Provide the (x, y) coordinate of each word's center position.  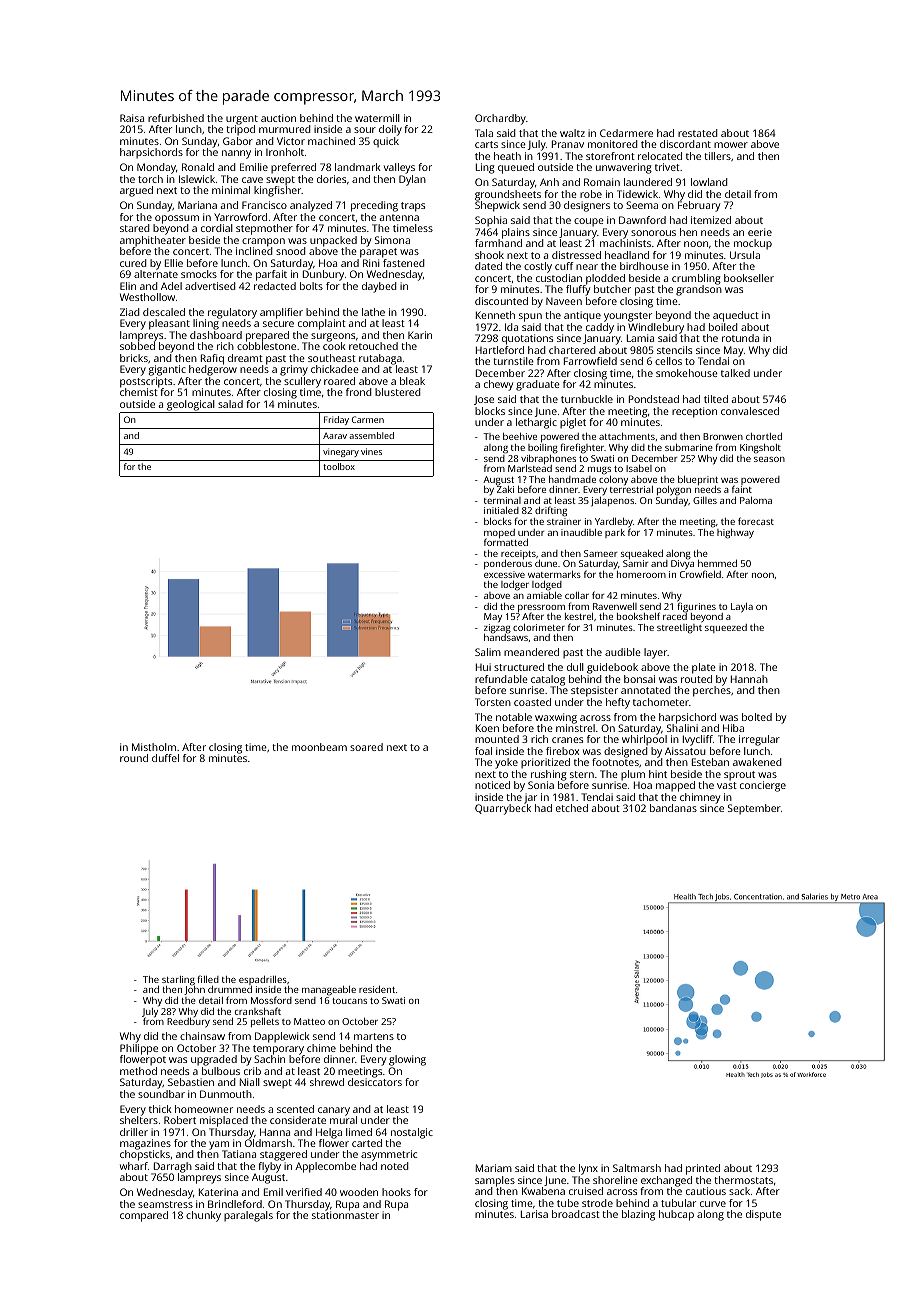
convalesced (750, 411)
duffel (165, 758)
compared (144, 1216)
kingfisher (278, 191)
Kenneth (495, 315)
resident (377, 989)
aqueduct (736, 316)
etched (572, 808)
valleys (399, 168)
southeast (332, 358)
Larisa (534, 1214)
